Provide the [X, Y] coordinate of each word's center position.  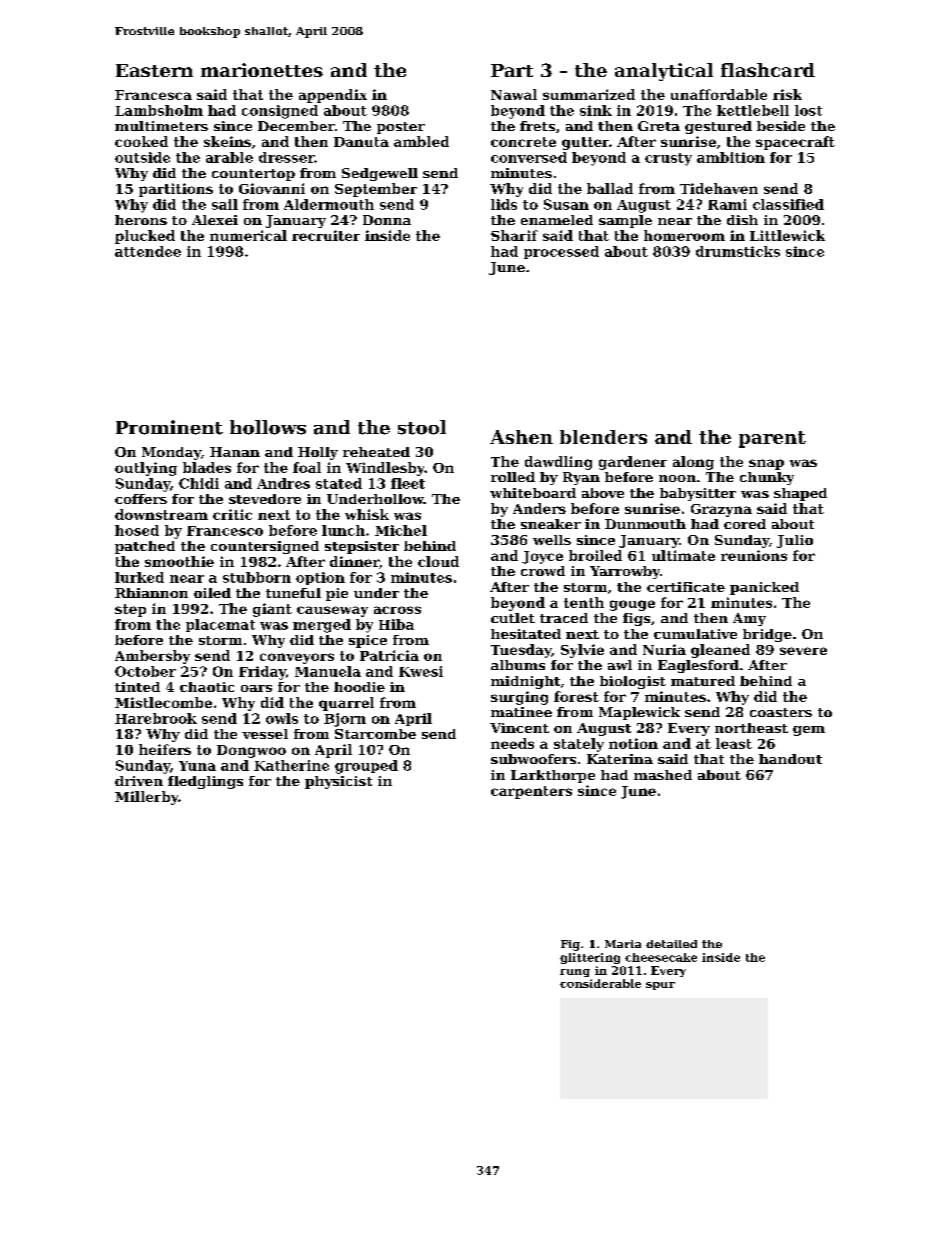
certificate [686, 587]
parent [772, 439]
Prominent [169, 427]
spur [660, 986]
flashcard [768, 70]
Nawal [514, 94]
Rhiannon [151, 593]
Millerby [146, 798]
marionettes [262, 70]
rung [575, 973]
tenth [584, 602]
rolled [513, 477]
